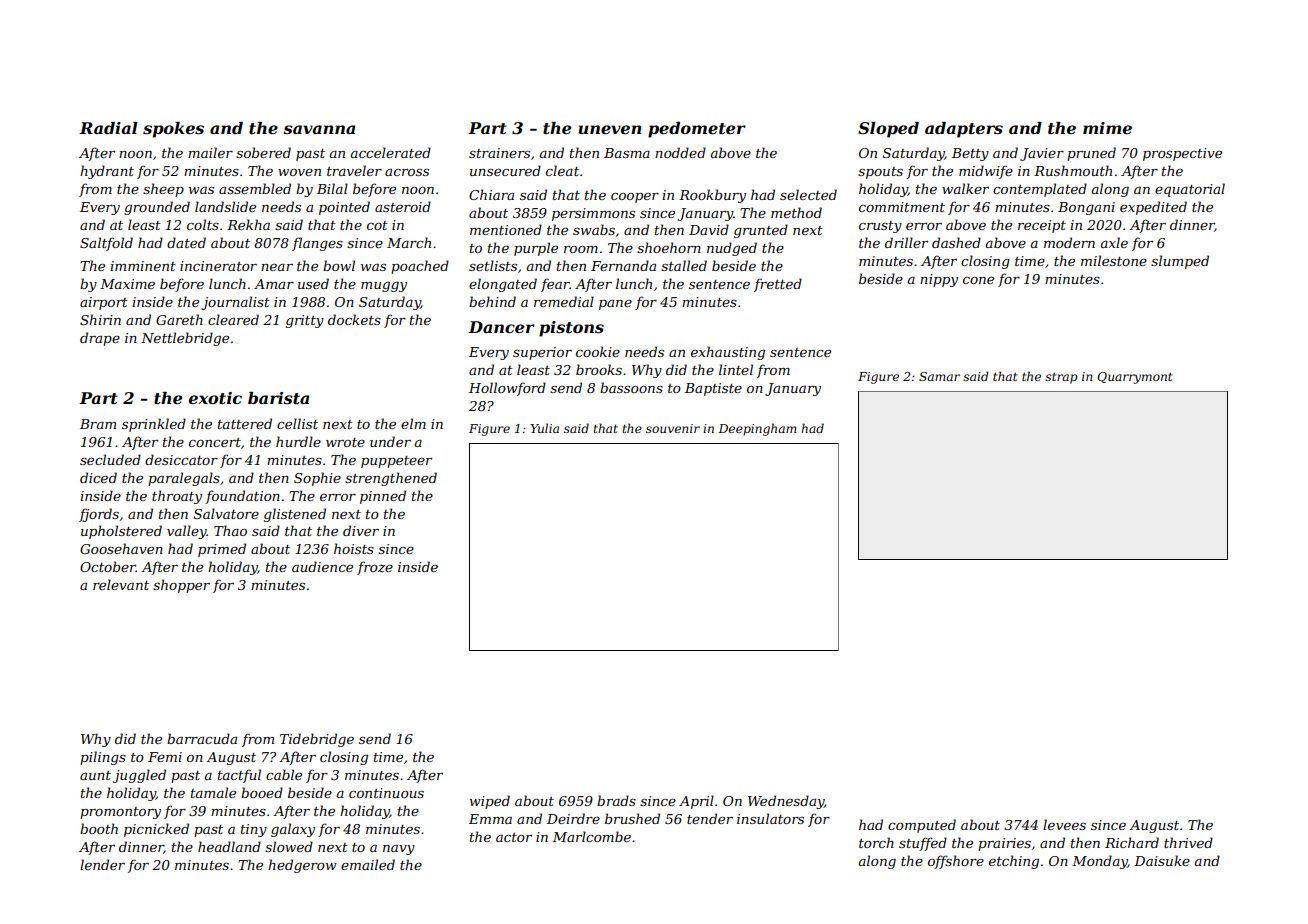 This screenshot has height=924, width=1308. I want to click on assembled, so click(255, 188).
